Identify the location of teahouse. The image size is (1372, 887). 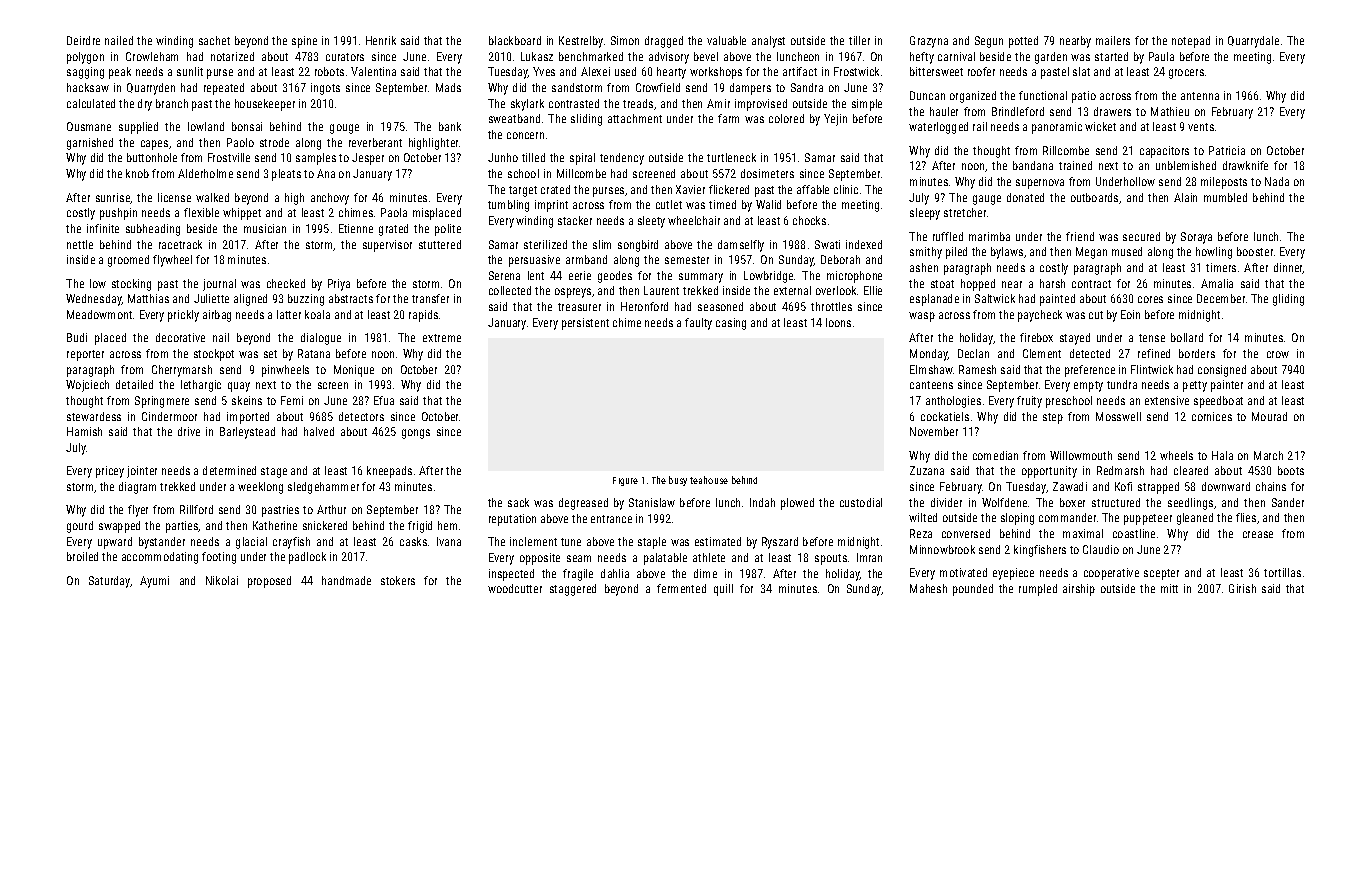
(709, 480).
